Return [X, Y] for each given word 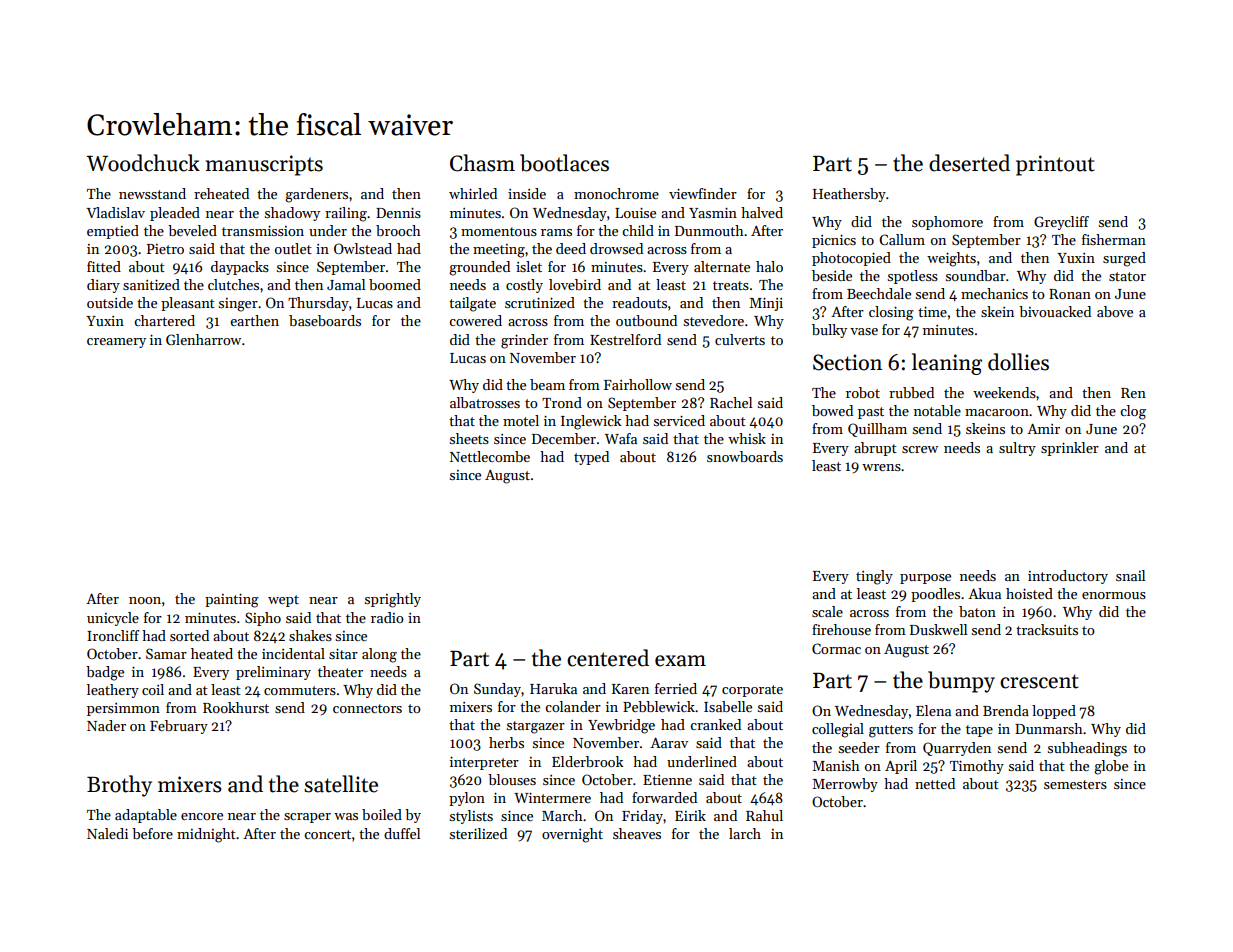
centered [608, 658]
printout [1055, 165]
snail [1130, 575]
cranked [715, 724]
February [179, 727]
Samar [166, 653]
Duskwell [938, 629]
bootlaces [564, 163]
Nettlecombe [490, 456]
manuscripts [264, 165]
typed [591, 458]
